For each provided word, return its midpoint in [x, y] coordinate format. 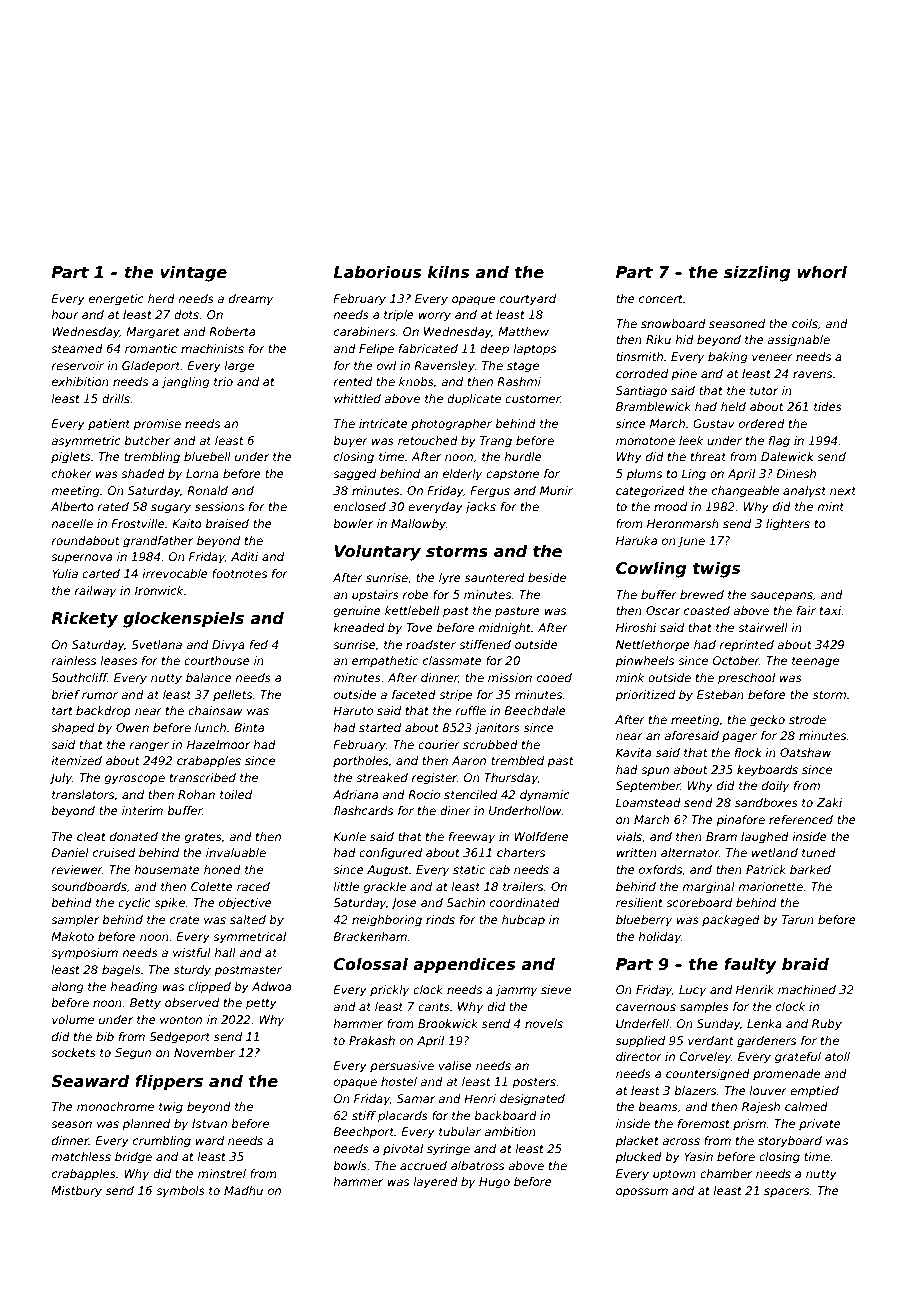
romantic [151, 348]
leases [118, 660]
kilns [448, 272]
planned [146, 1125]
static [469, 869]
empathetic [385, 662]
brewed [702, 594]
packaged [731, 921]
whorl [822, 271]
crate [184, 920]
